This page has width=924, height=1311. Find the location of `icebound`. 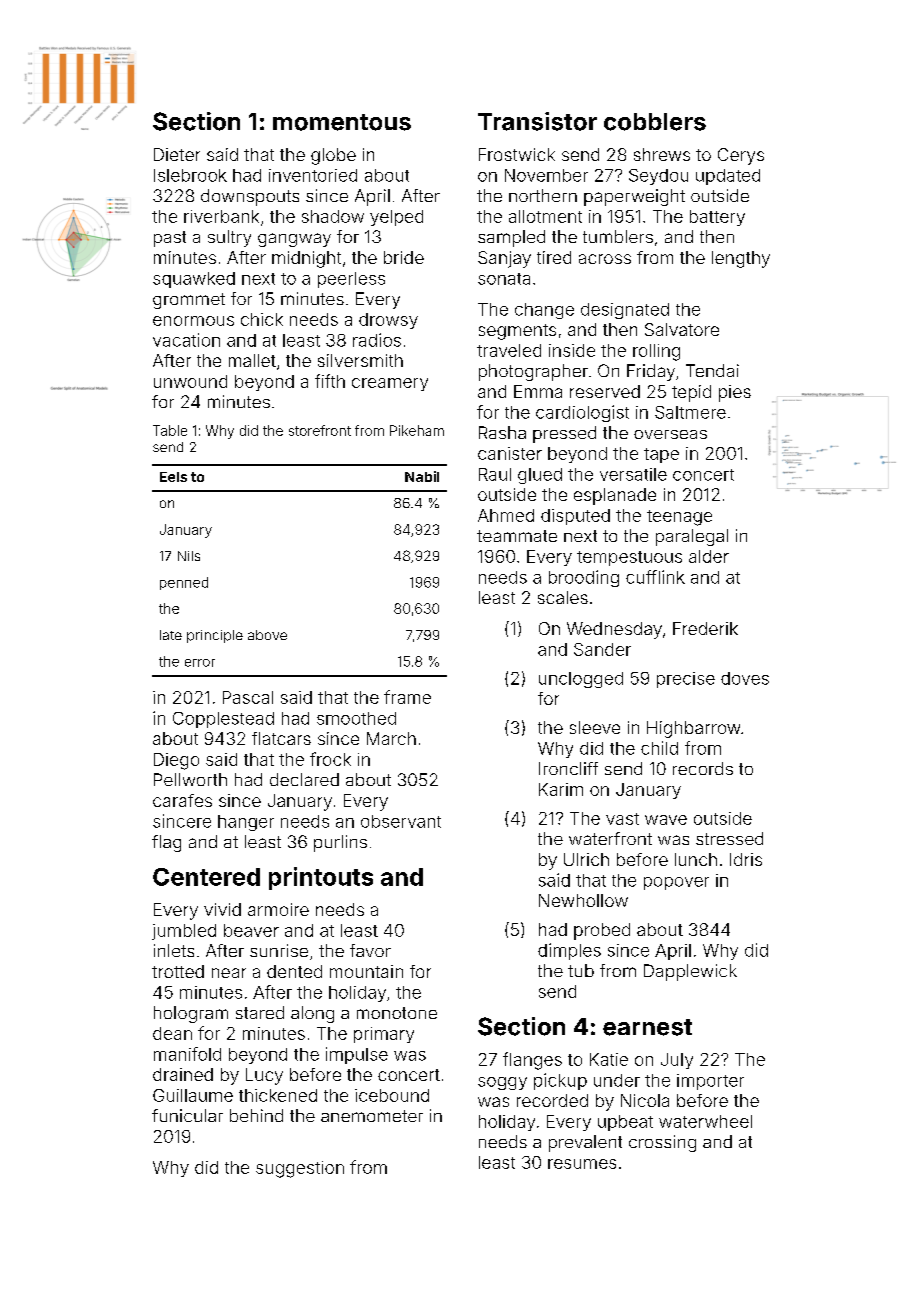

icebound is located at coordinates (392, 1095).
